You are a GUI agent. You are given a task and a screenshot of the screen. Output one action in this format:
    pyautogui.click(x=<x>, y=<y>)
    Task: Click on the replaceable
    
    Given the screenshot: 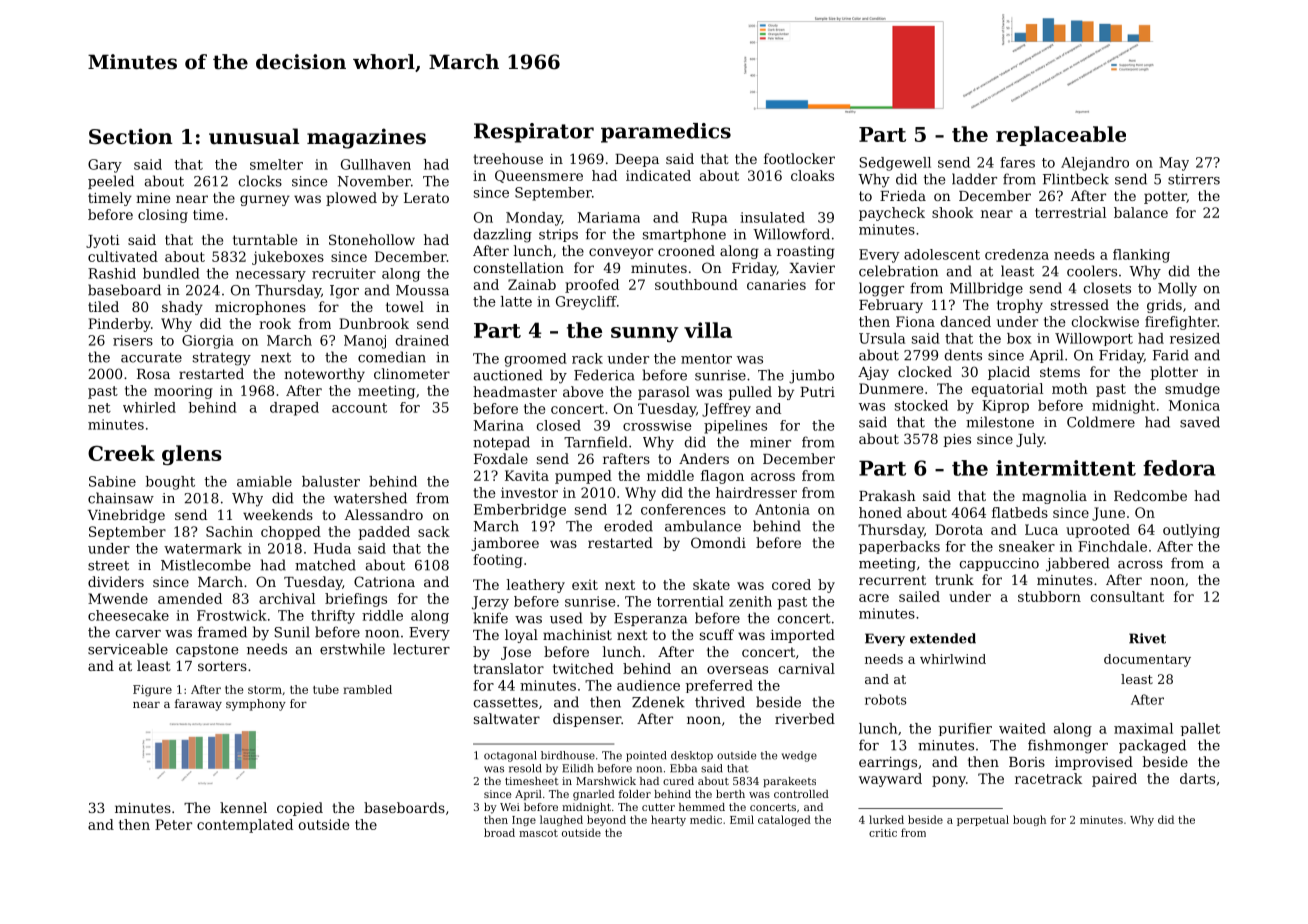 What is the action you would take?
    pyautogui.click(x=1061, y=136)
